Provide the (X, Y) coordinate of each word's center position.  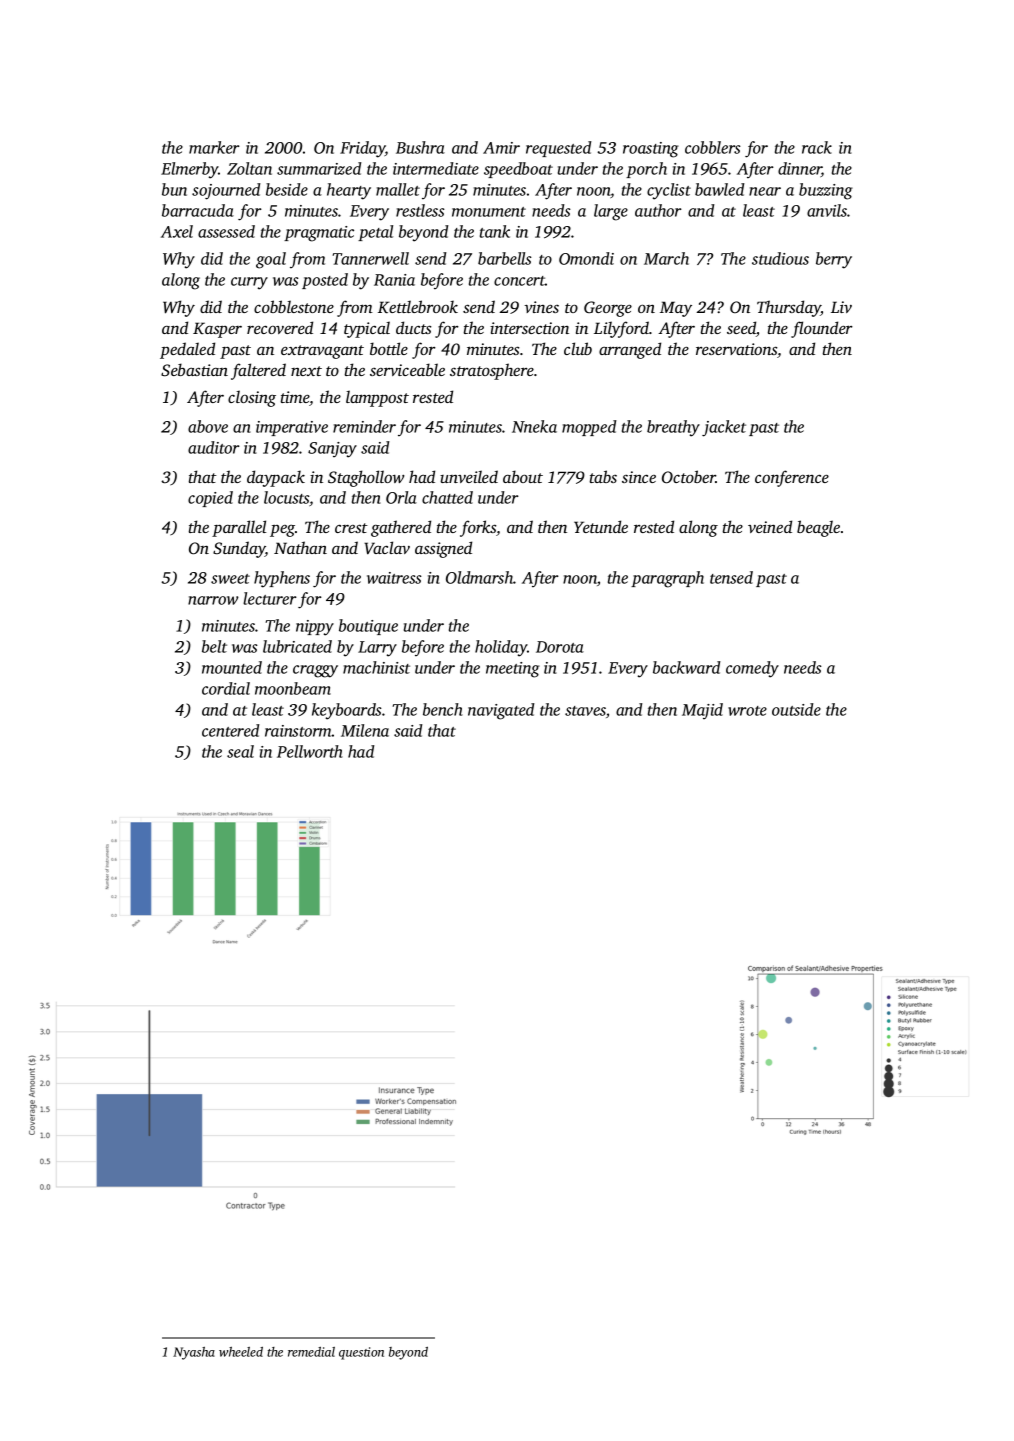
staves (585, 711)
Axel (177, 231)
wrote (747, 711)
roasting (651, 150)
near (765, 191)
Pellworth (310, 751)
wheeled (241, 1352)
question (361, 1353)
